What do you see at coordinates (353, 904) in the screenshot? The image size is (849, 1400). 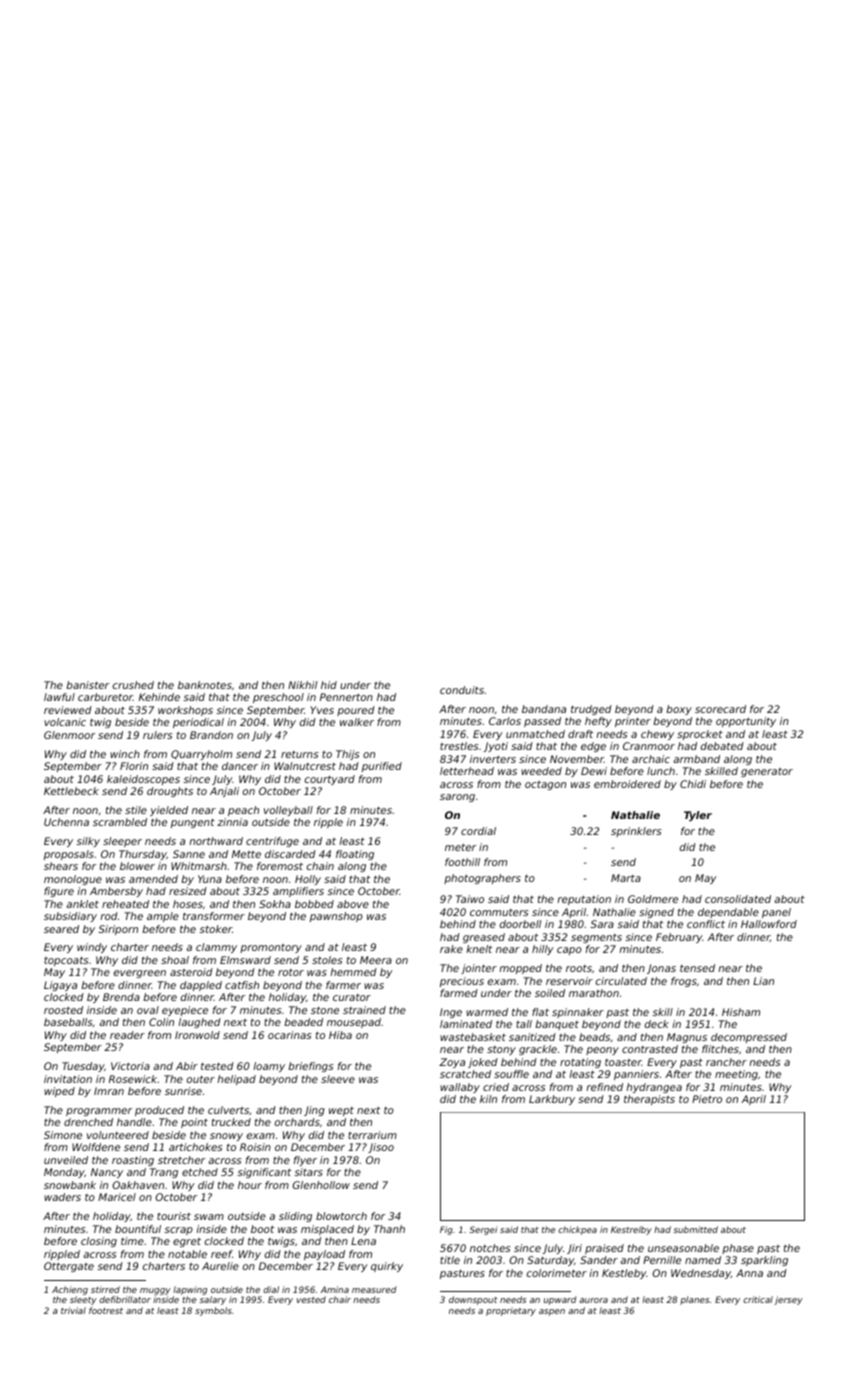 I see `above` at bounding box center [353, 904].
